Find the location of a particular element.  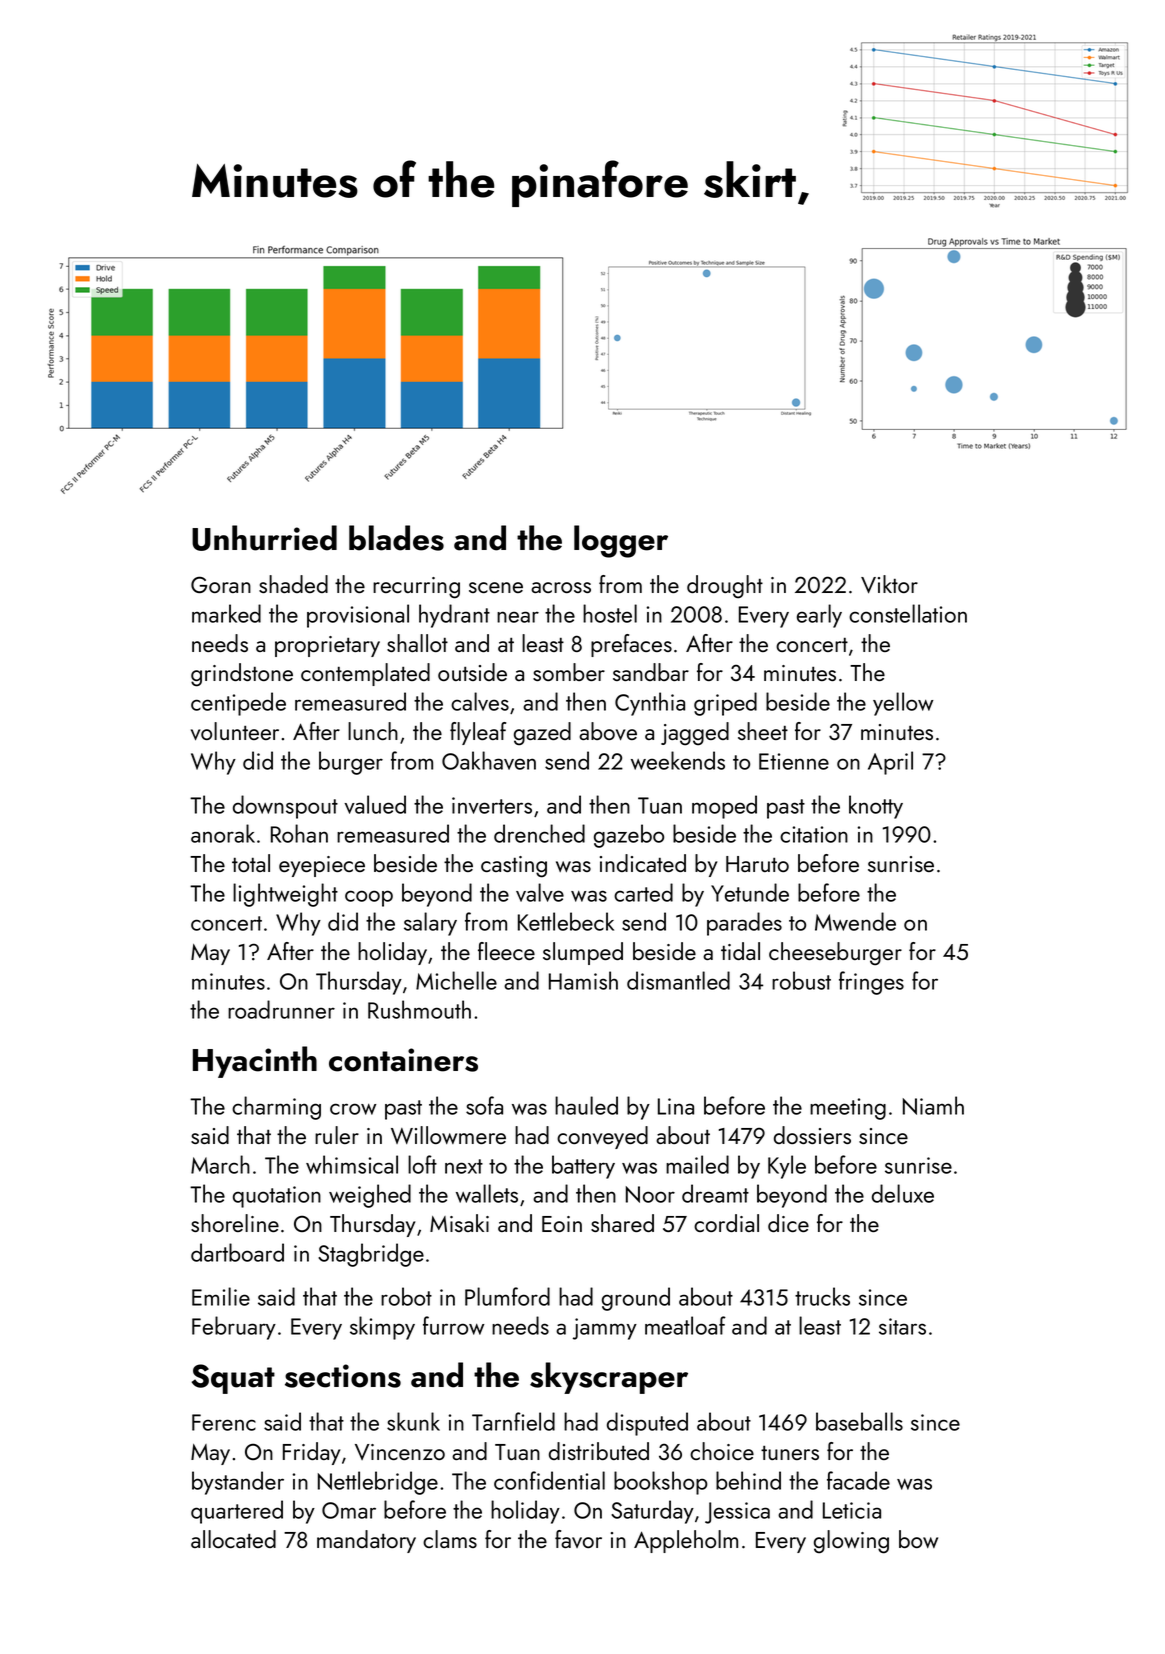

drenched is located at coordinates (539, 833).
